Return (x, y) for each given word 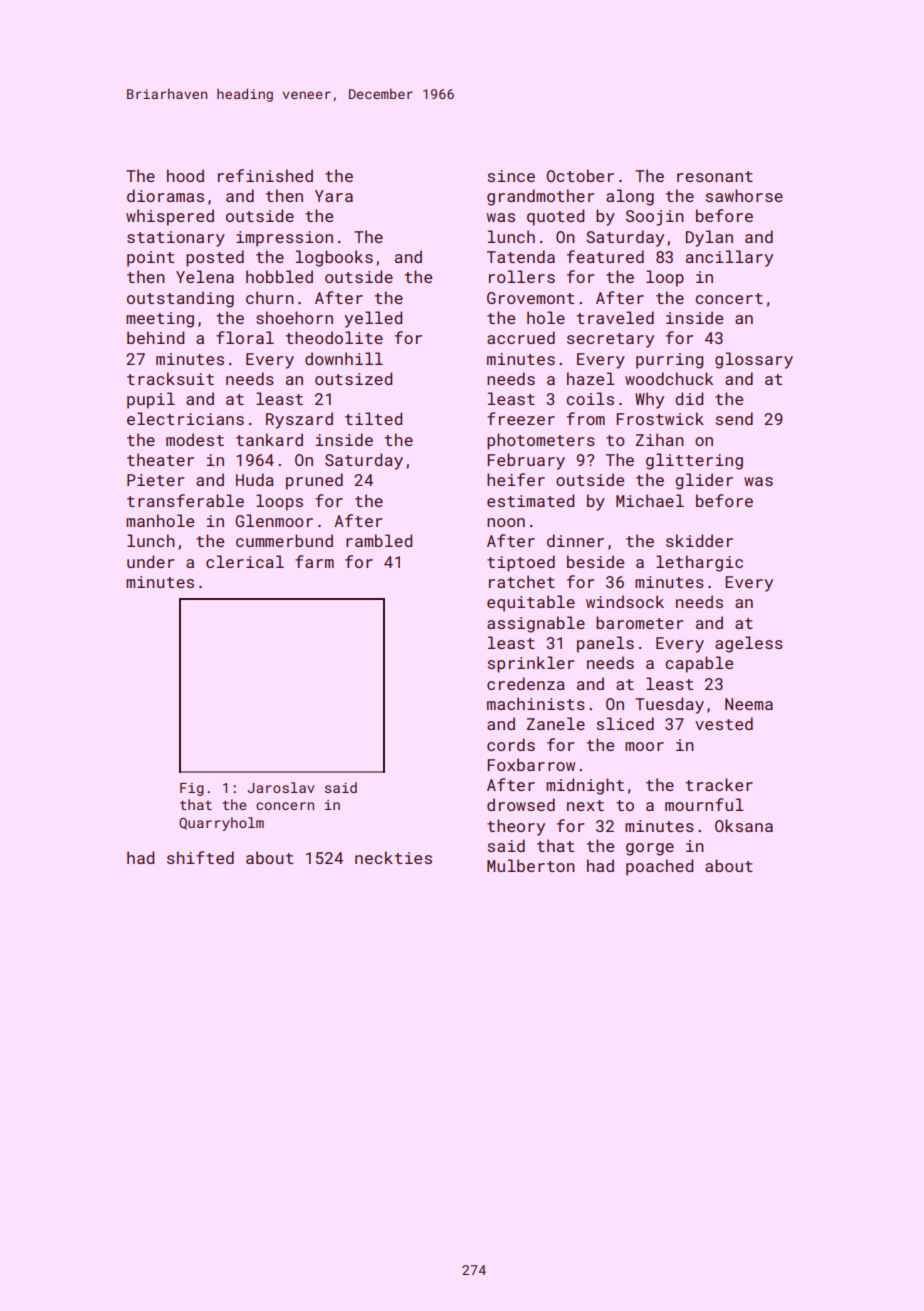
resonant (715, 176)
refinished (265, 175)
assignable (536, 624)
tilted (373, 418)
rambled (379, 540)
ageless (749, 644)
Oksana (744, 825)
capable (699, 664)
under (150, 561)
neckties (393, 857)
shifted (200, 857)
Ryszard (299, 420)
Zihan (660, 439)
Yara (334, 196)
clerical (245, 561)
